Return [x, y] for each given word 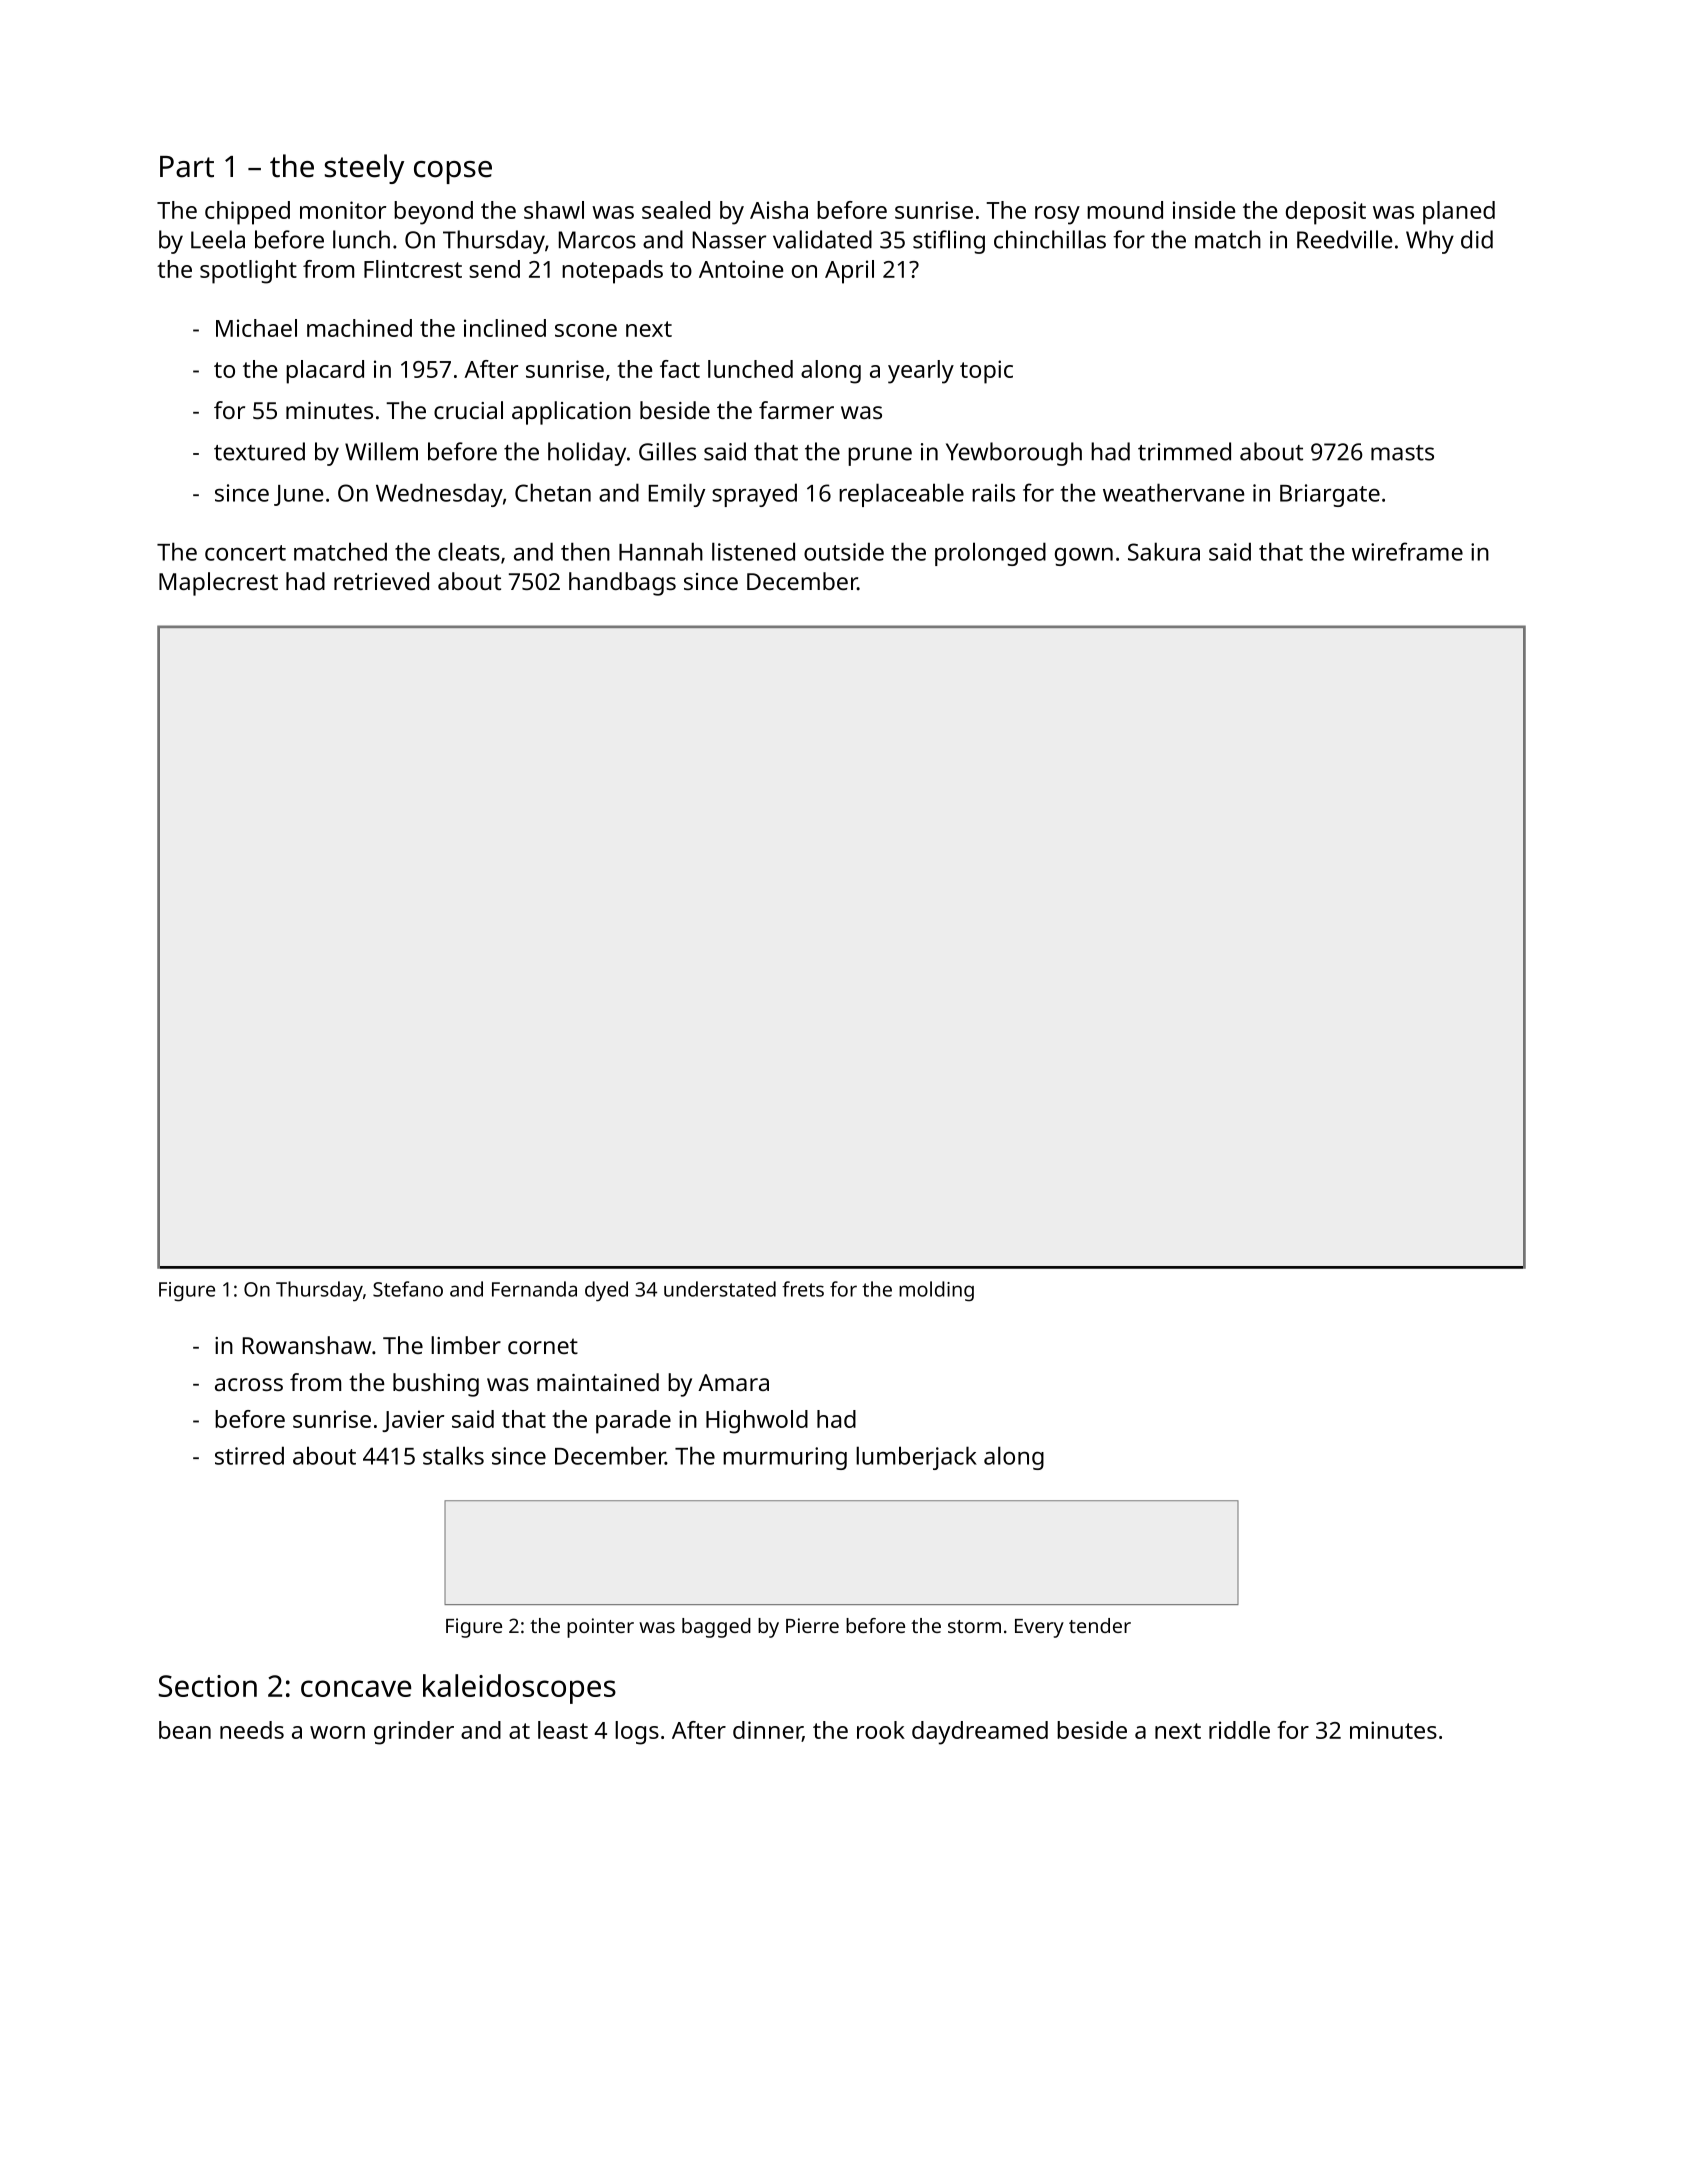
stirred [249, 1455]
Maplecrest [218, 584]
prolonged [990, 554]
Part [187, 167]
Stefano [408, 1289]
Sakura [1164, 551]
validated [822, 239]
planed [1459, 213]
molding [936, 1291]
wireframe [1407, 551]
